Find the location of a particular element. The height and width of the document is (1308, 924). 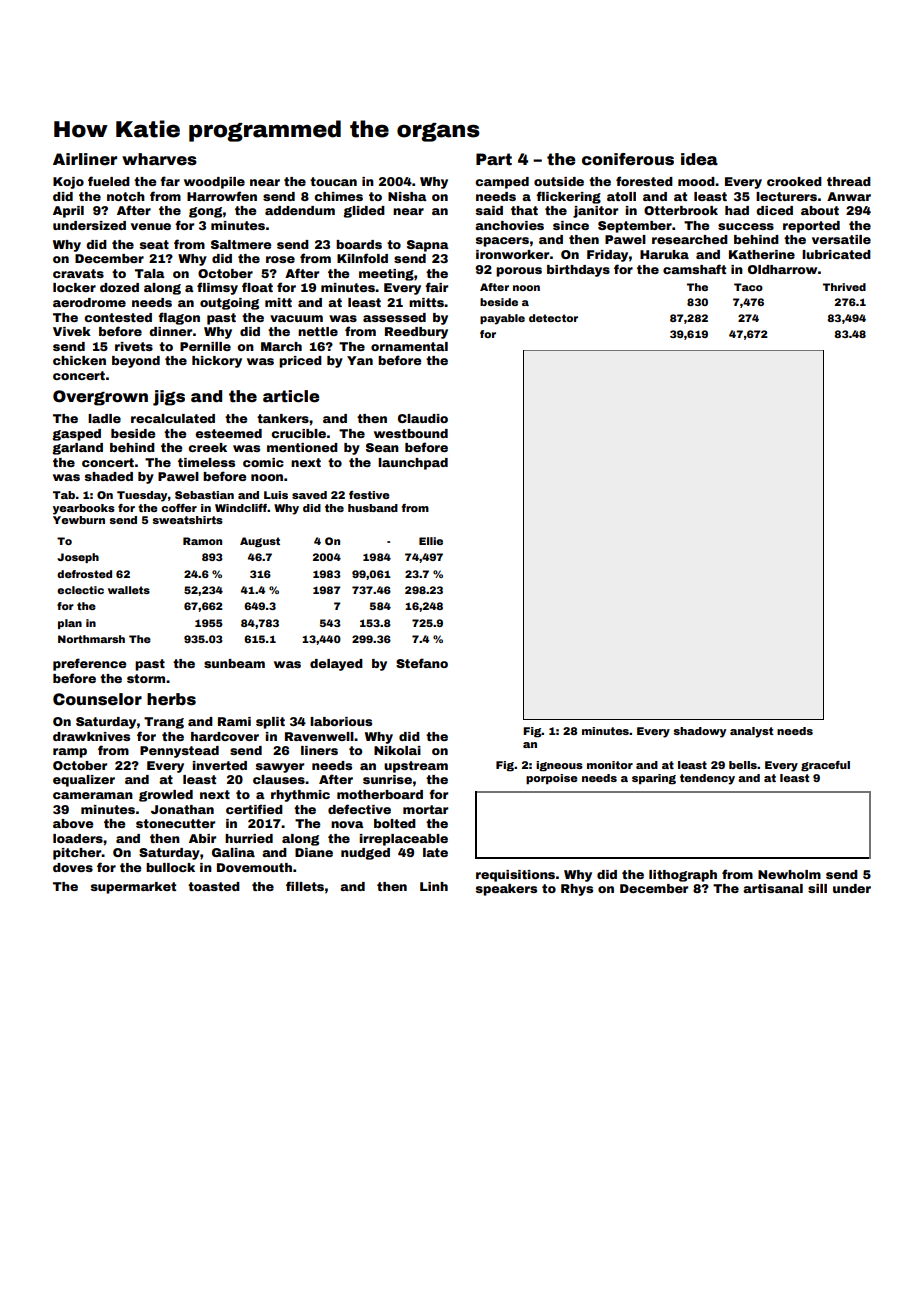

shaded is located at coordinates (109, 476).
